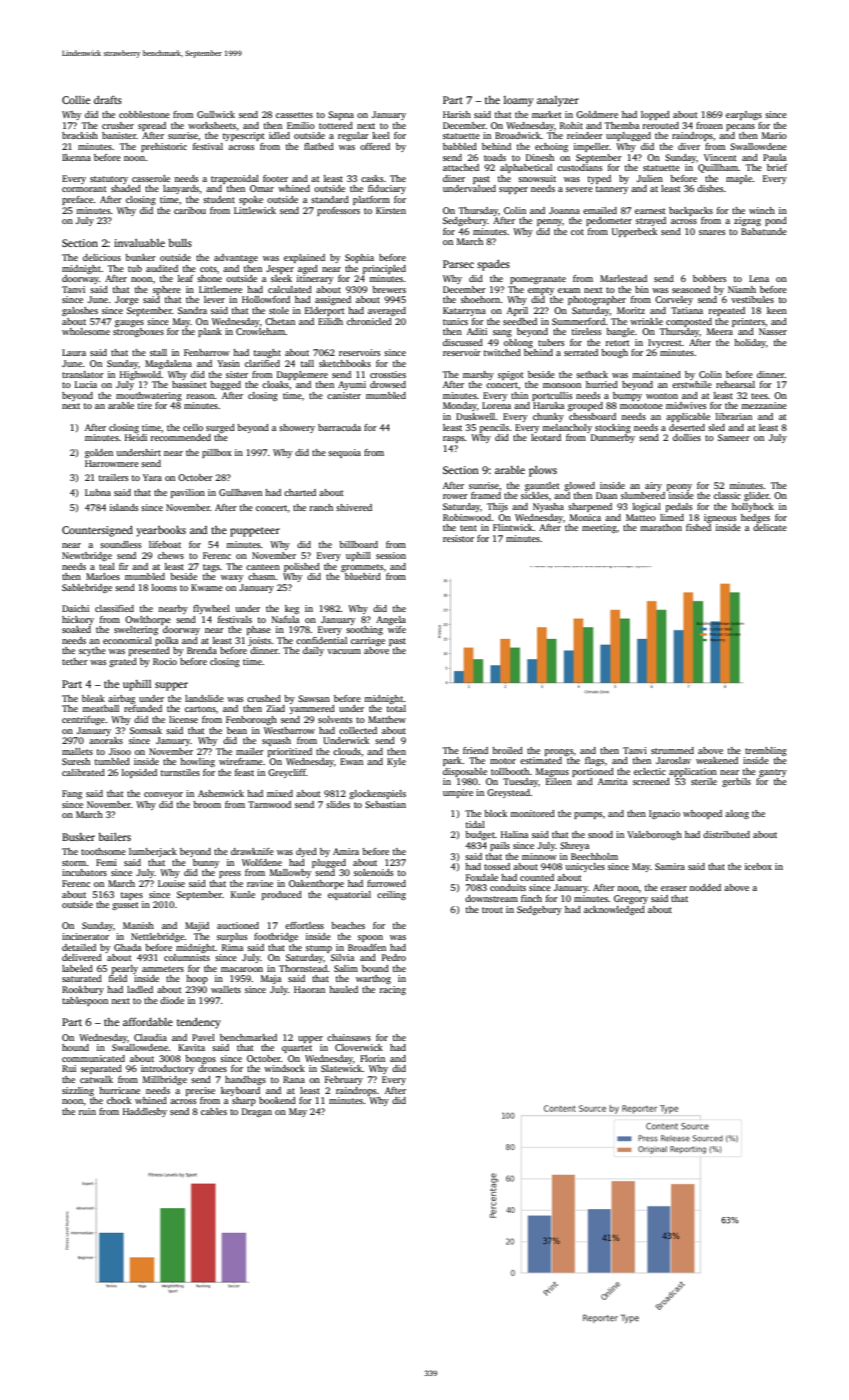 The width and height of the document is (849, 1400). I want to click on idled, so click(279, 135).
